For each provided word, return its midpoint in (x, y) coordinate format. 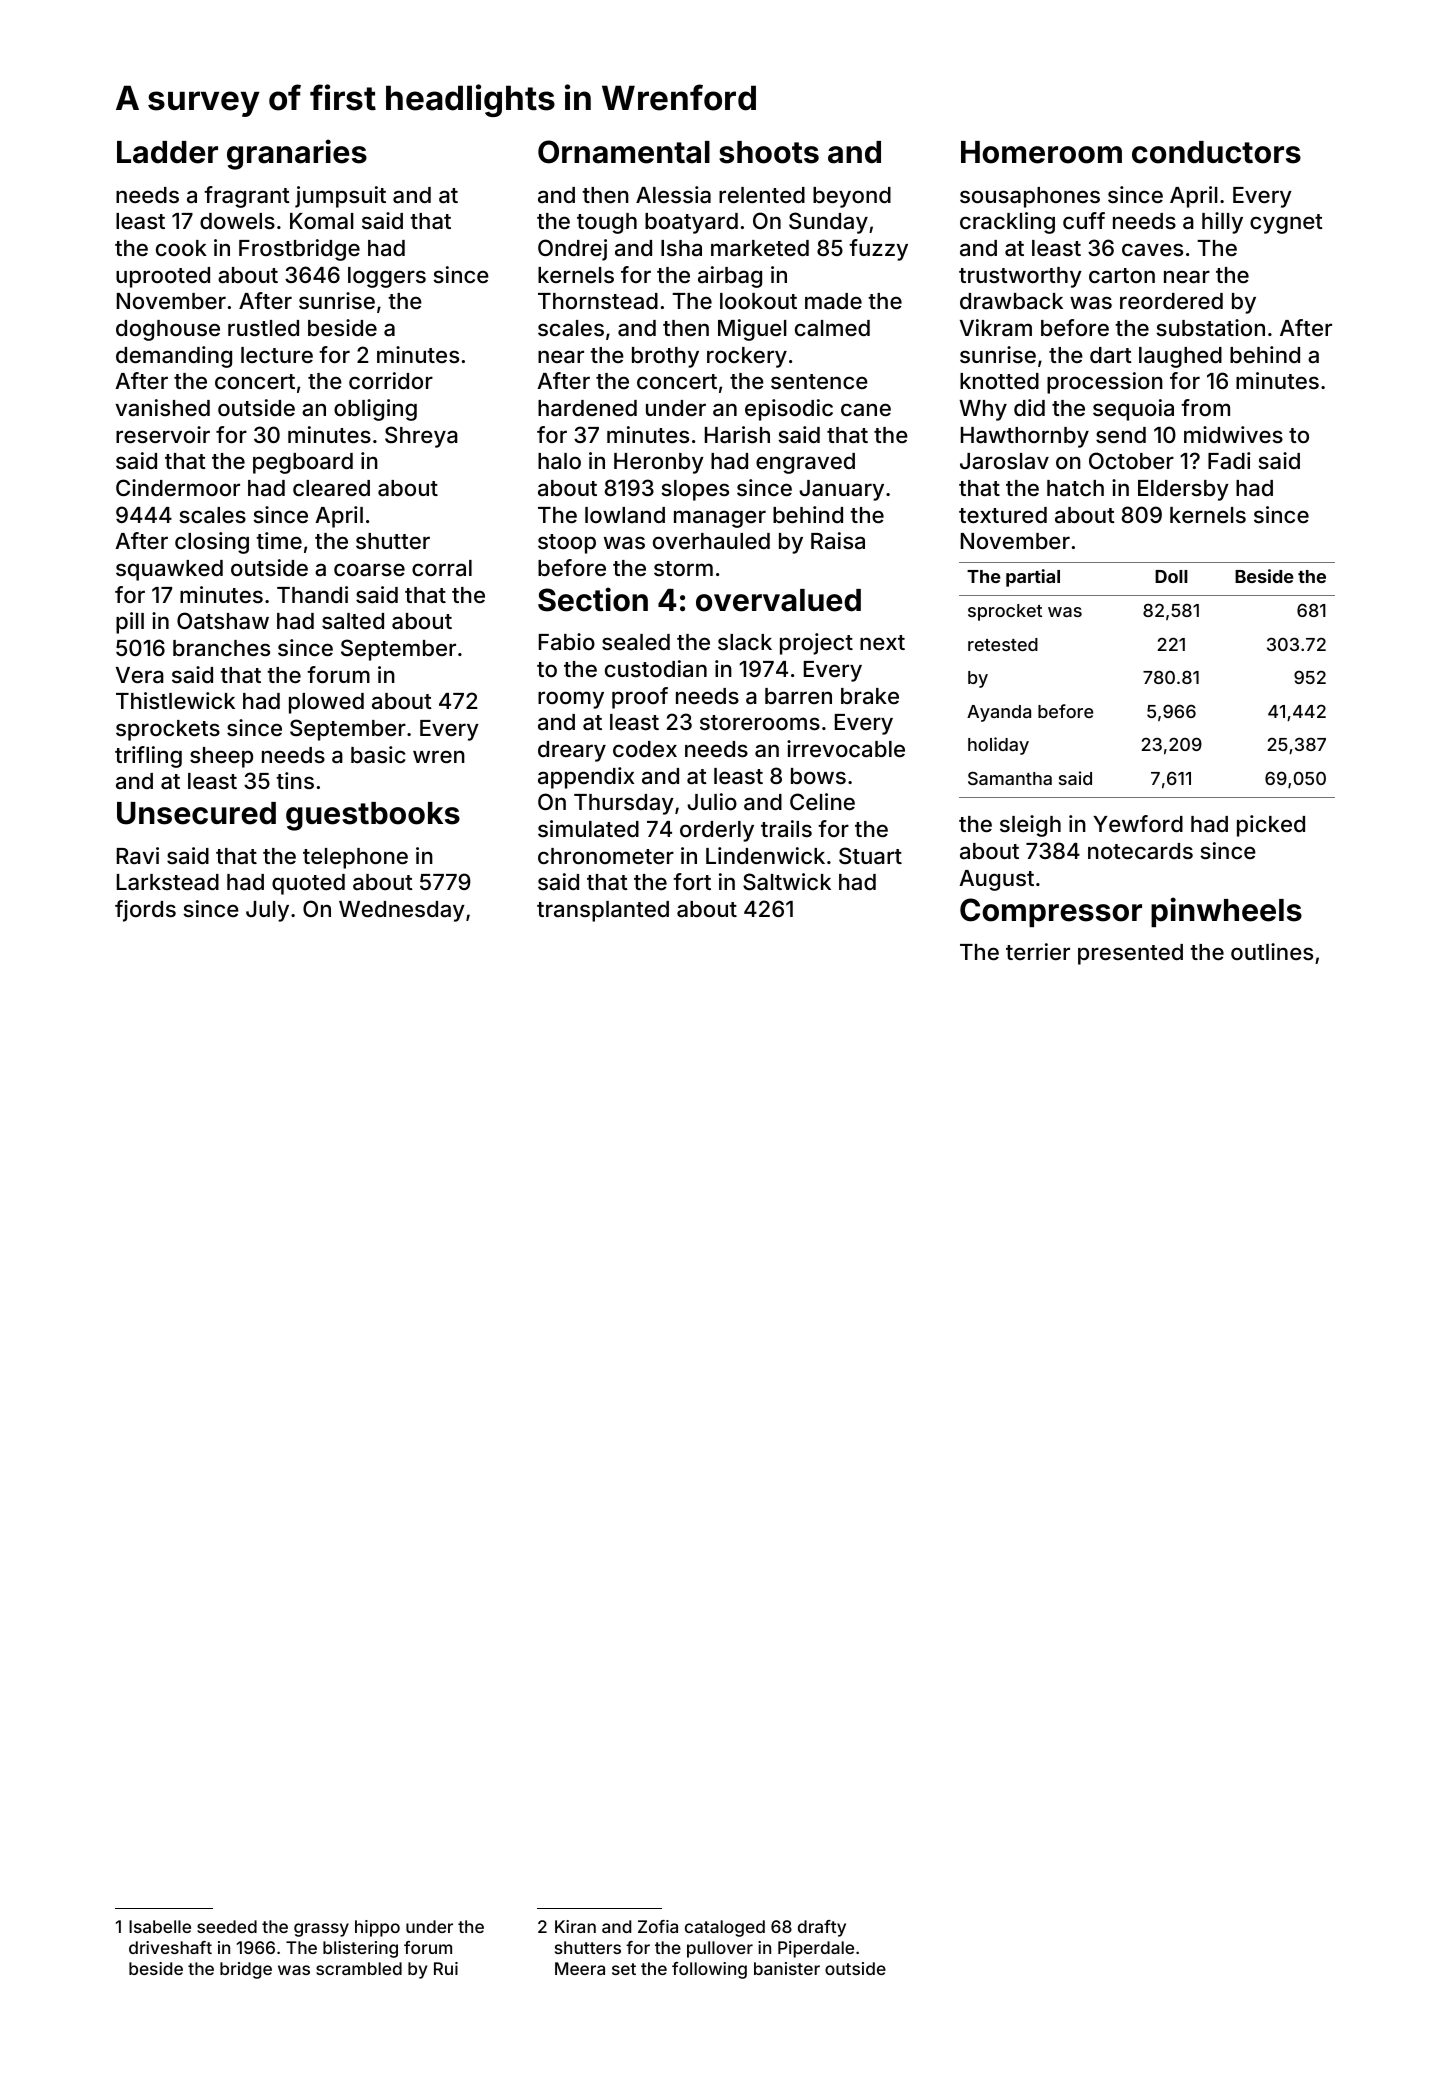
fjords (145, 911)
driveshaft (170, 1947)
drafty (822, 1928)
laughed (1180, 357)
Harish (737, 435)
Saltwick (787, 882)
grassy (321, 1930)
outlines (1272, 951)
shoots (769, 152)
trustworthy (1020, 277)
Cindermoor (178, 487)
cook (181, 248)
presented (1130, 954)
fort (692, 881)
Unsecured (196, 813)
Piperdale (816, 1949)
